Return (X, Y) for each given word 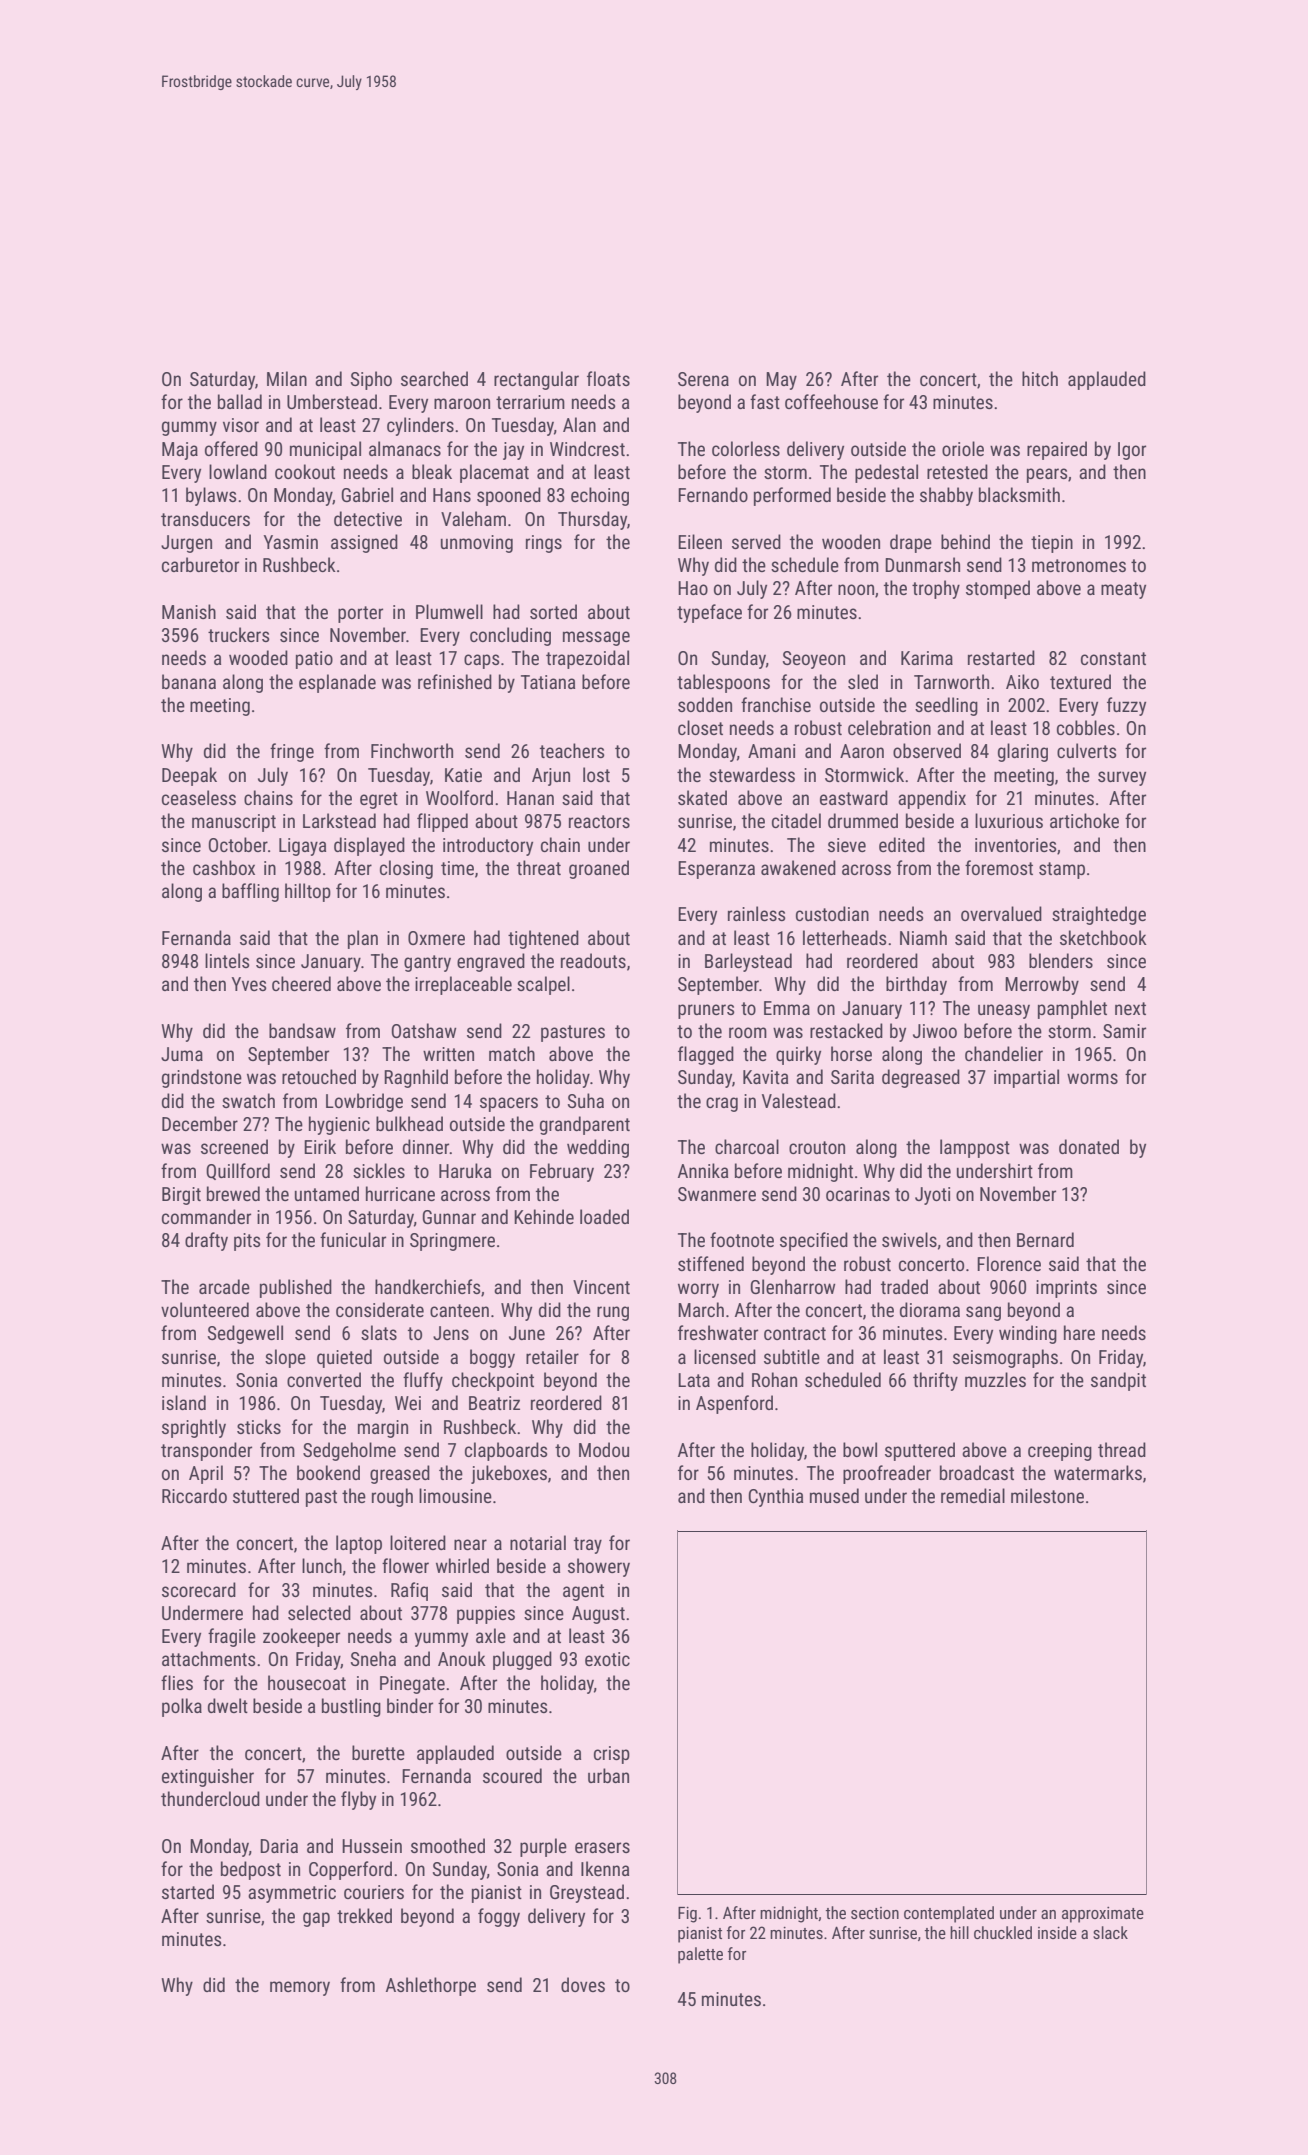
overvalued (1001, 913)
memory (300, 1988)
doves (583, 1984)
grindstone (202, 1078)
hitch (1040, 378)
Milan (287, 378)
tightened (543, 939)
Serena (703, 379)
